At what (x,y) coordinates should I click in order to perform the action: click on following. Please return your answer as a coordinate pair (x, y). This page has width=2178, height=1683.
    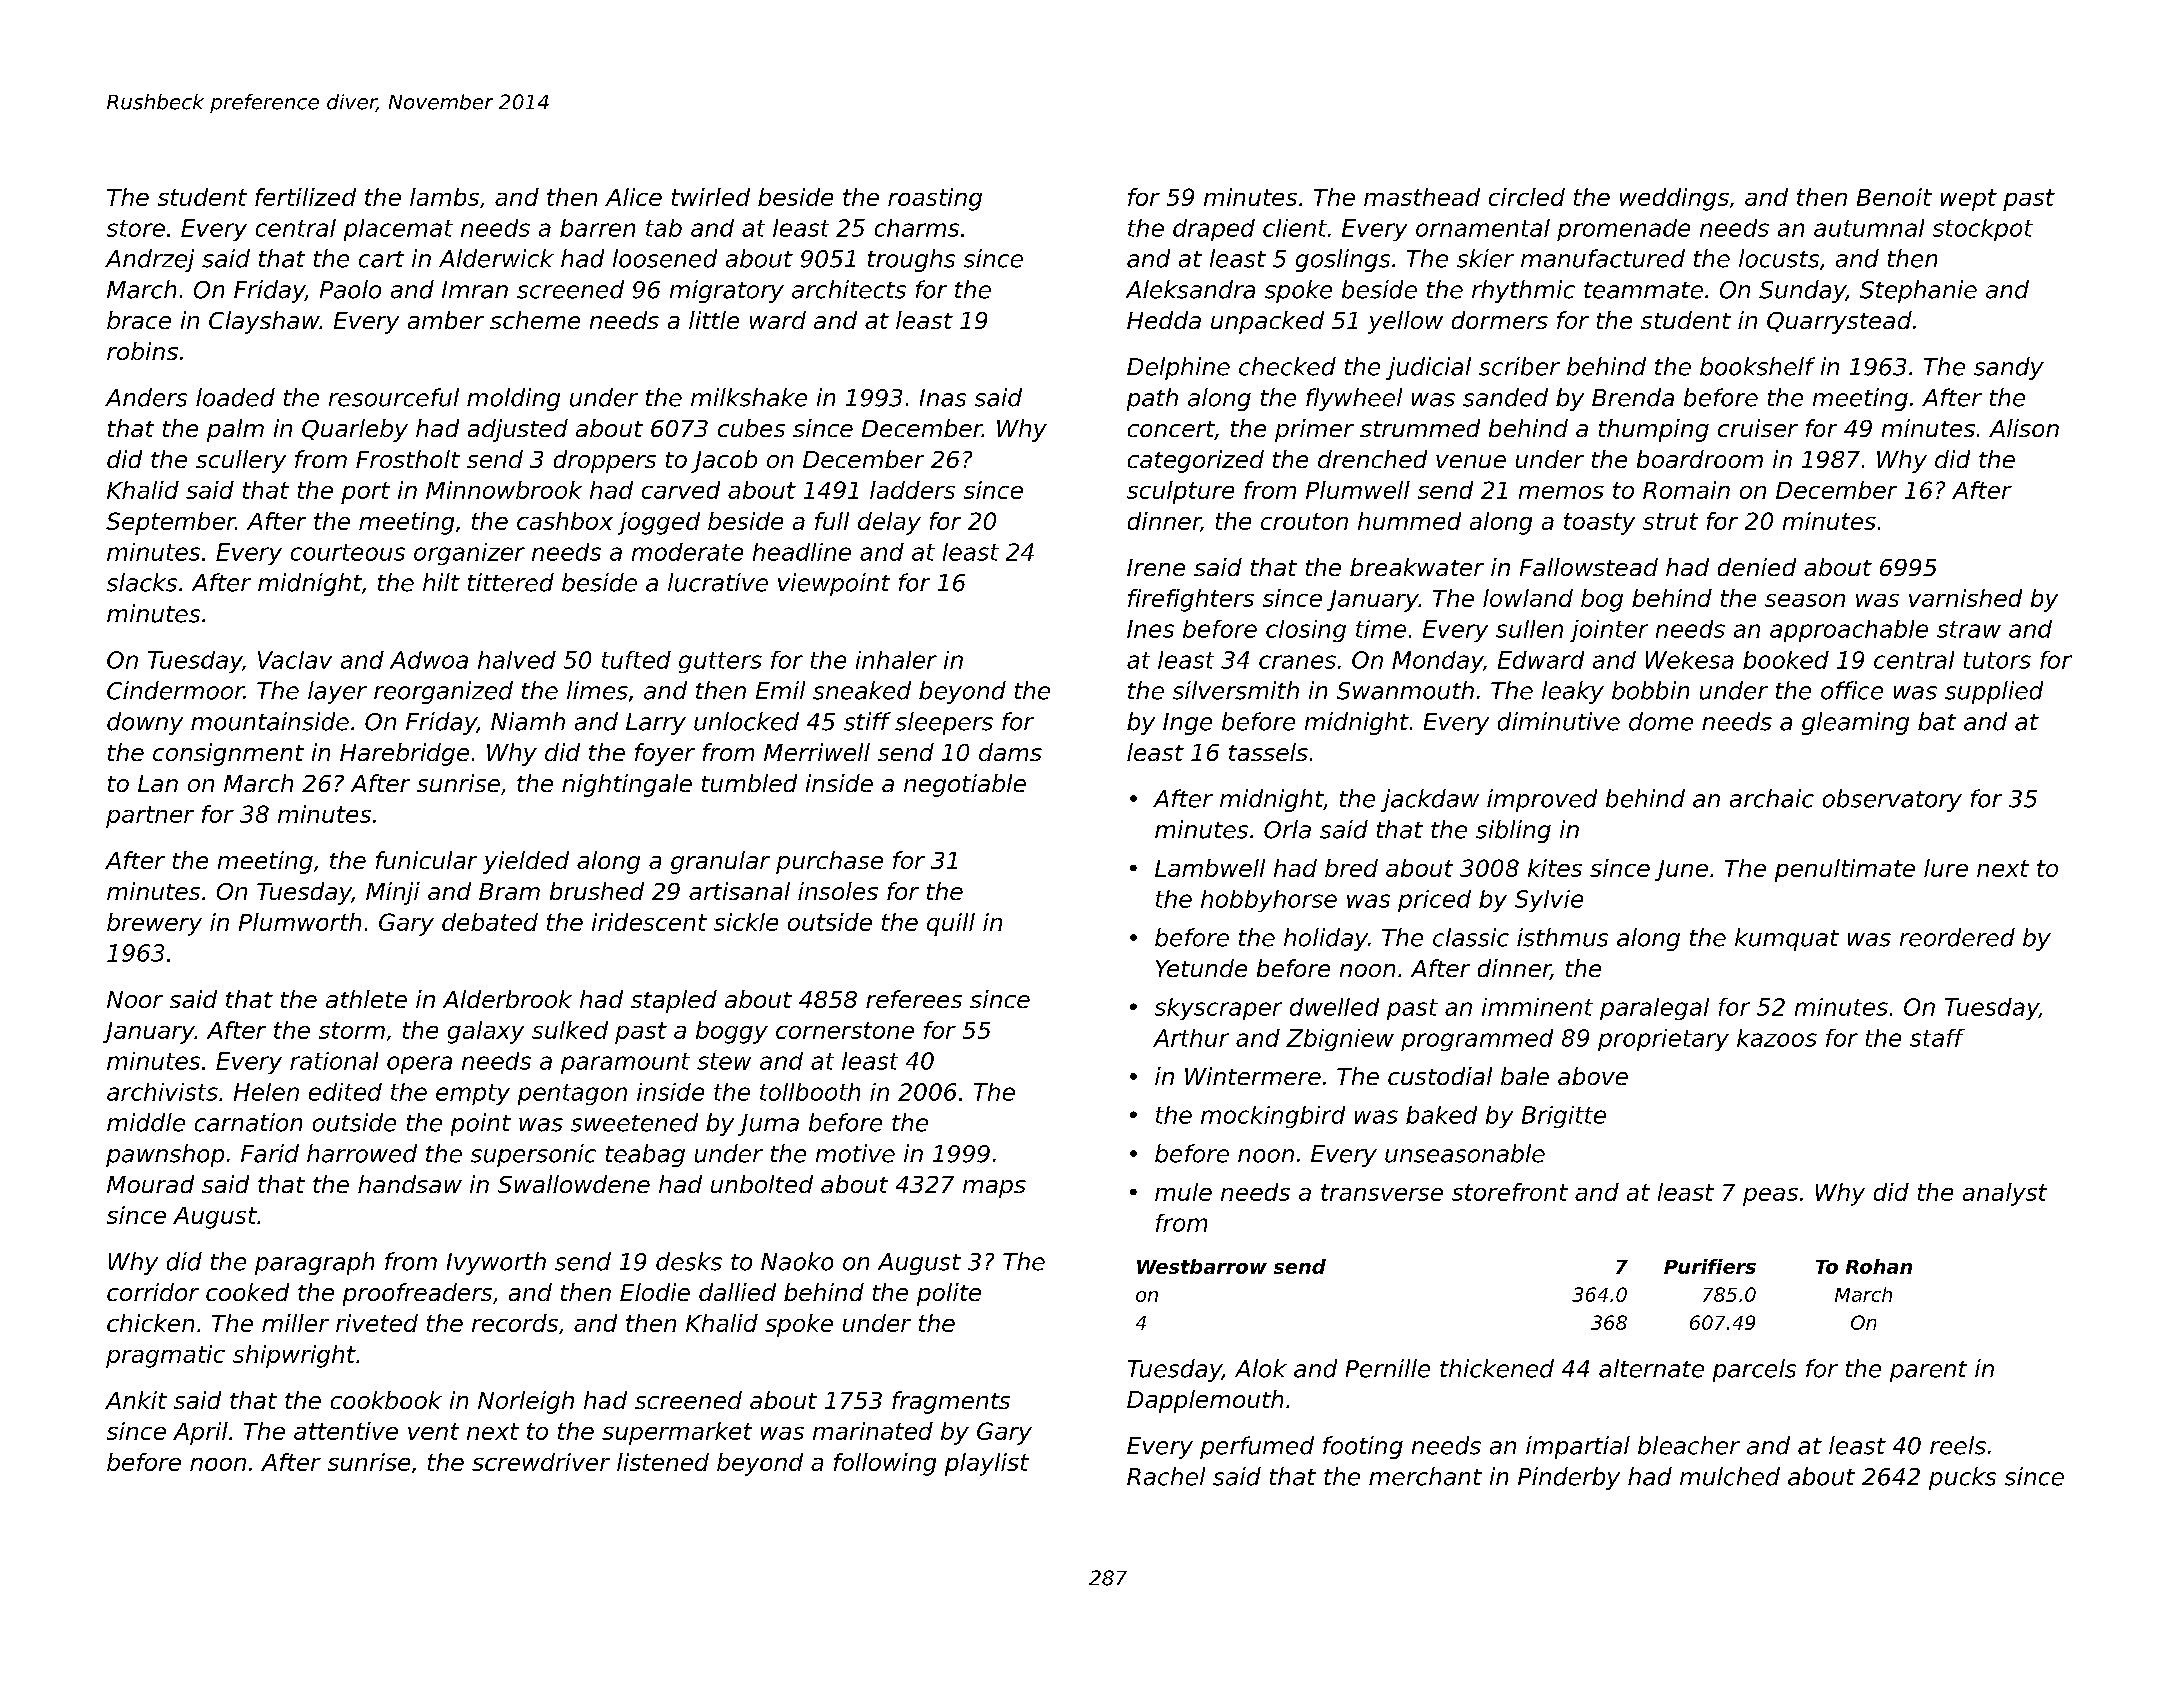
    Looking at the image, I should click on (885, 1464).
